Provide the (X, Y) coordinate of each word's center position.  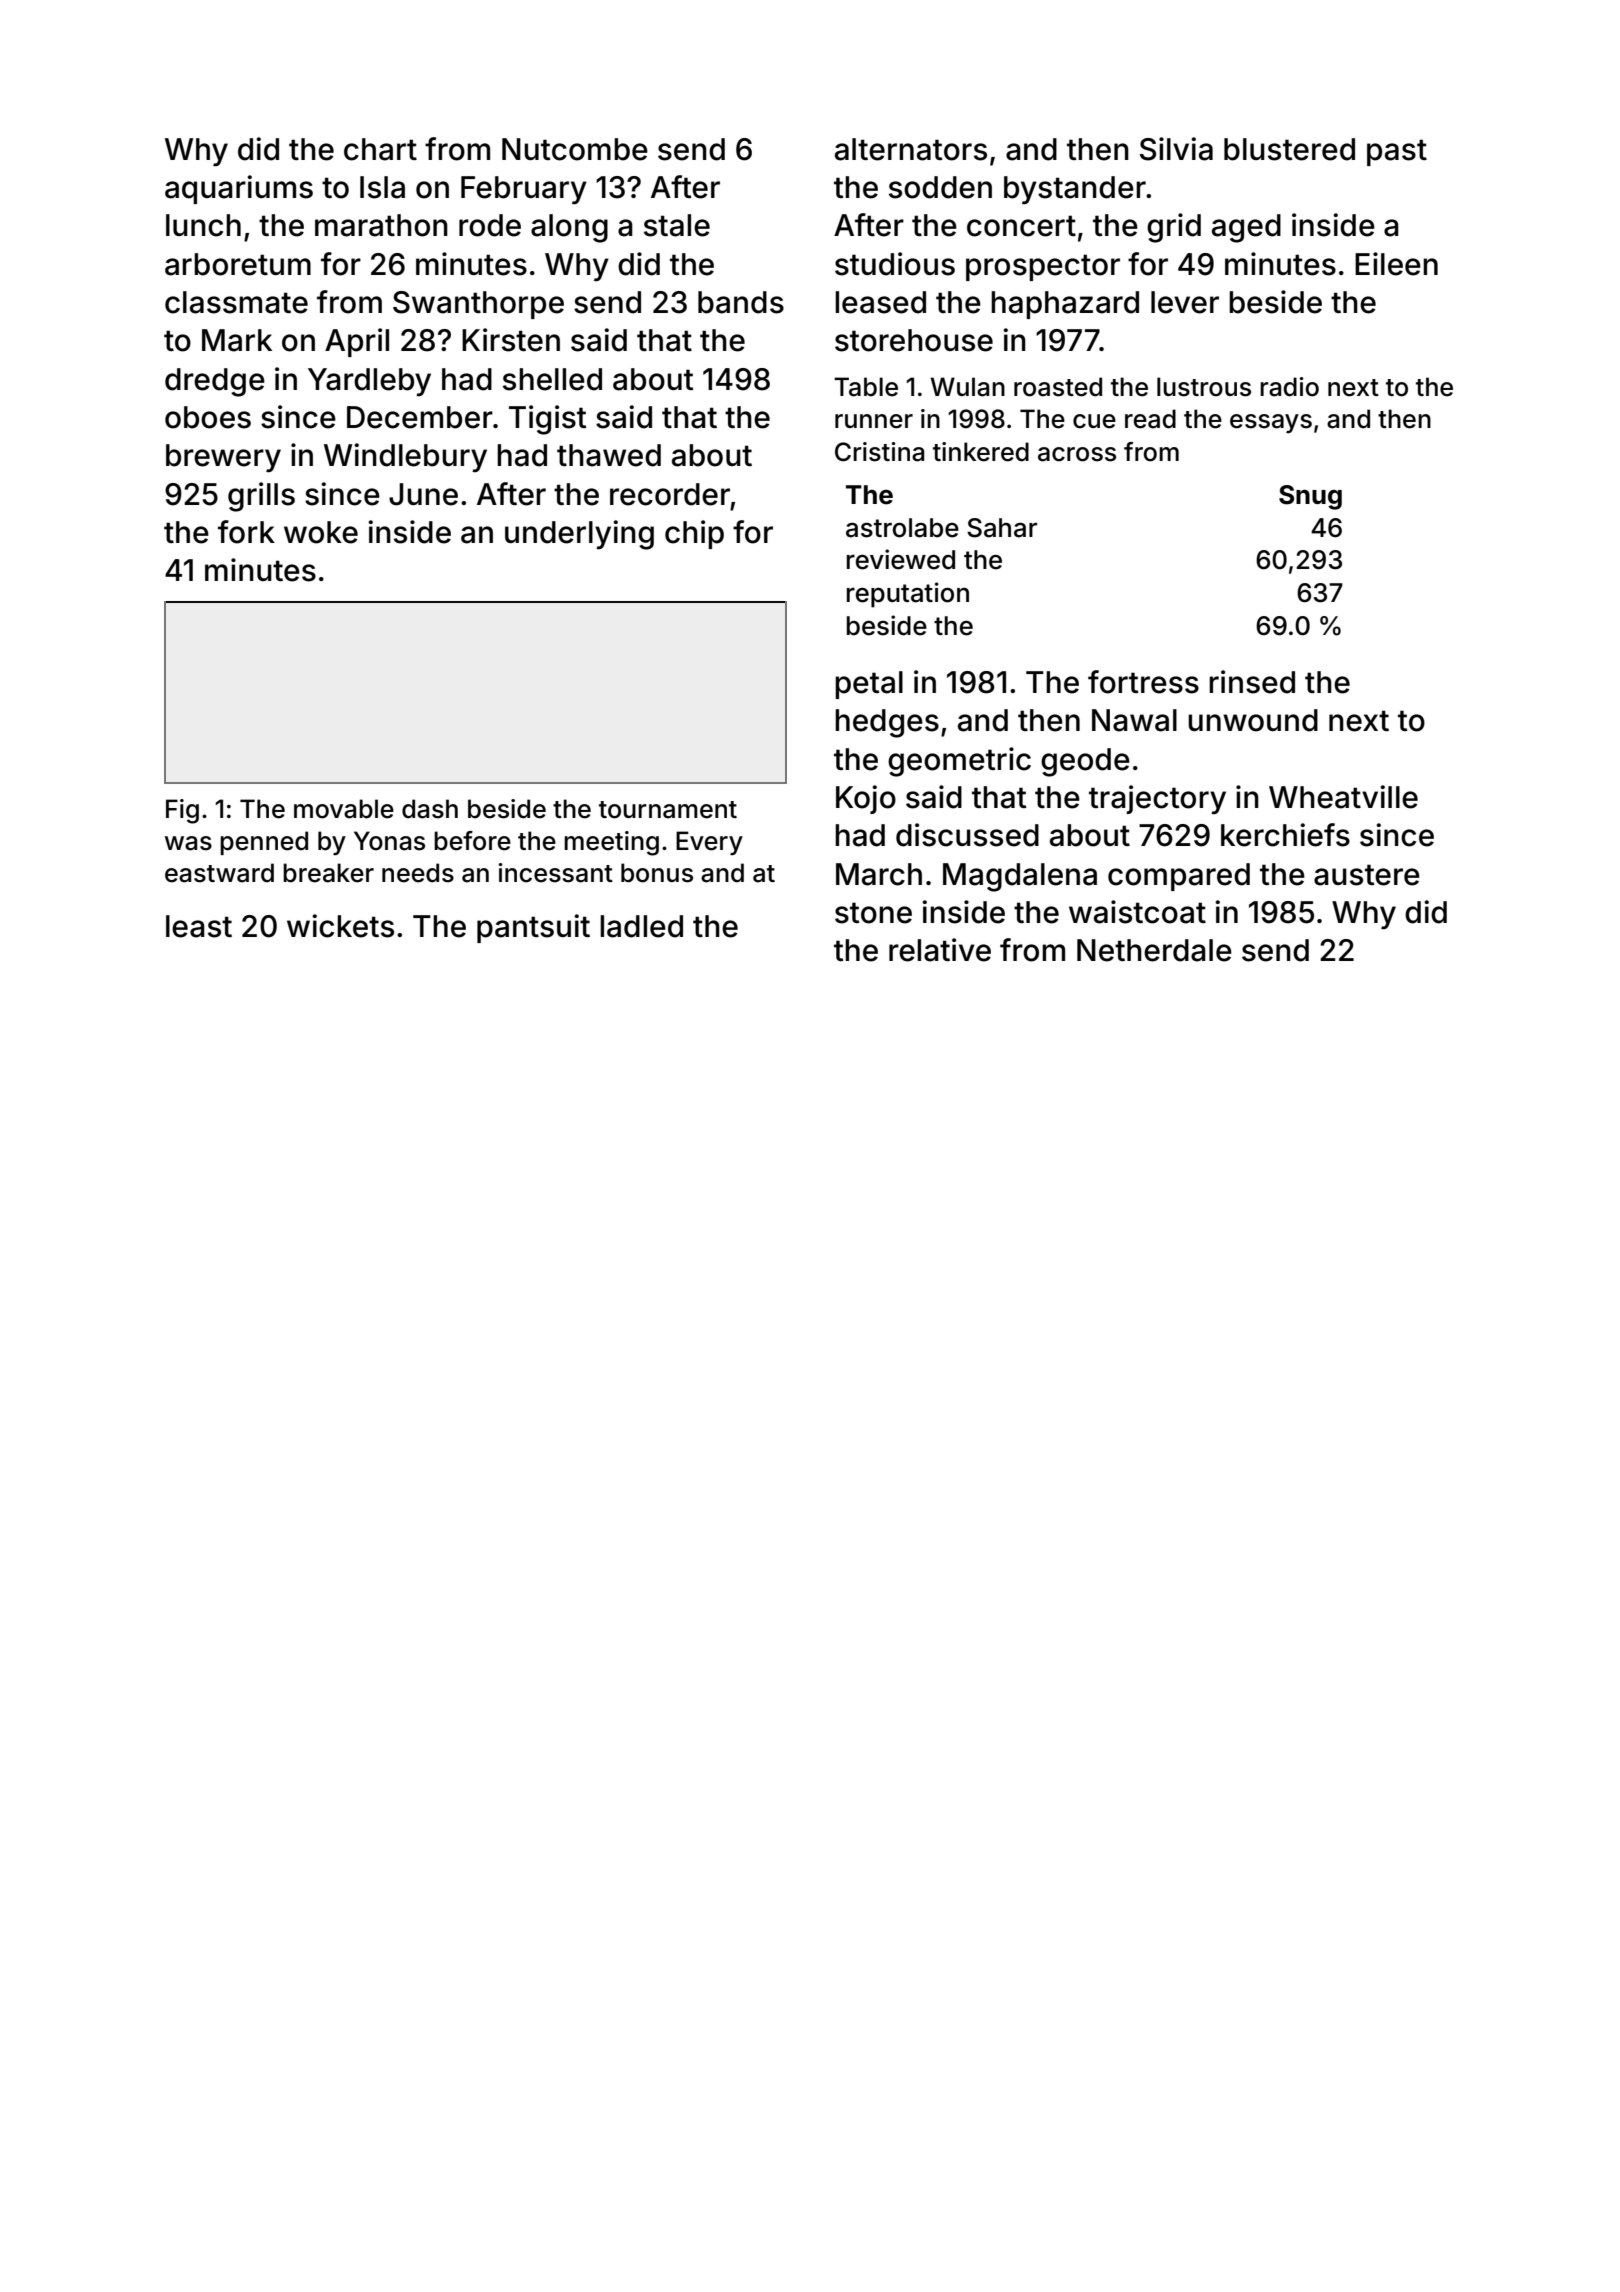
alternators (911, 149)
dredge (215, 382)
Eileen (1396, 264)
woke (321, 532)
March (879, 874)
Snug (1310, 497)
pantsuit (533, 928)
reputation (908, 595)
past (1397, 152)
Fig (182, 811)
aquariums (239, 189)
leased (880, 302)
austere (1367, 875)
